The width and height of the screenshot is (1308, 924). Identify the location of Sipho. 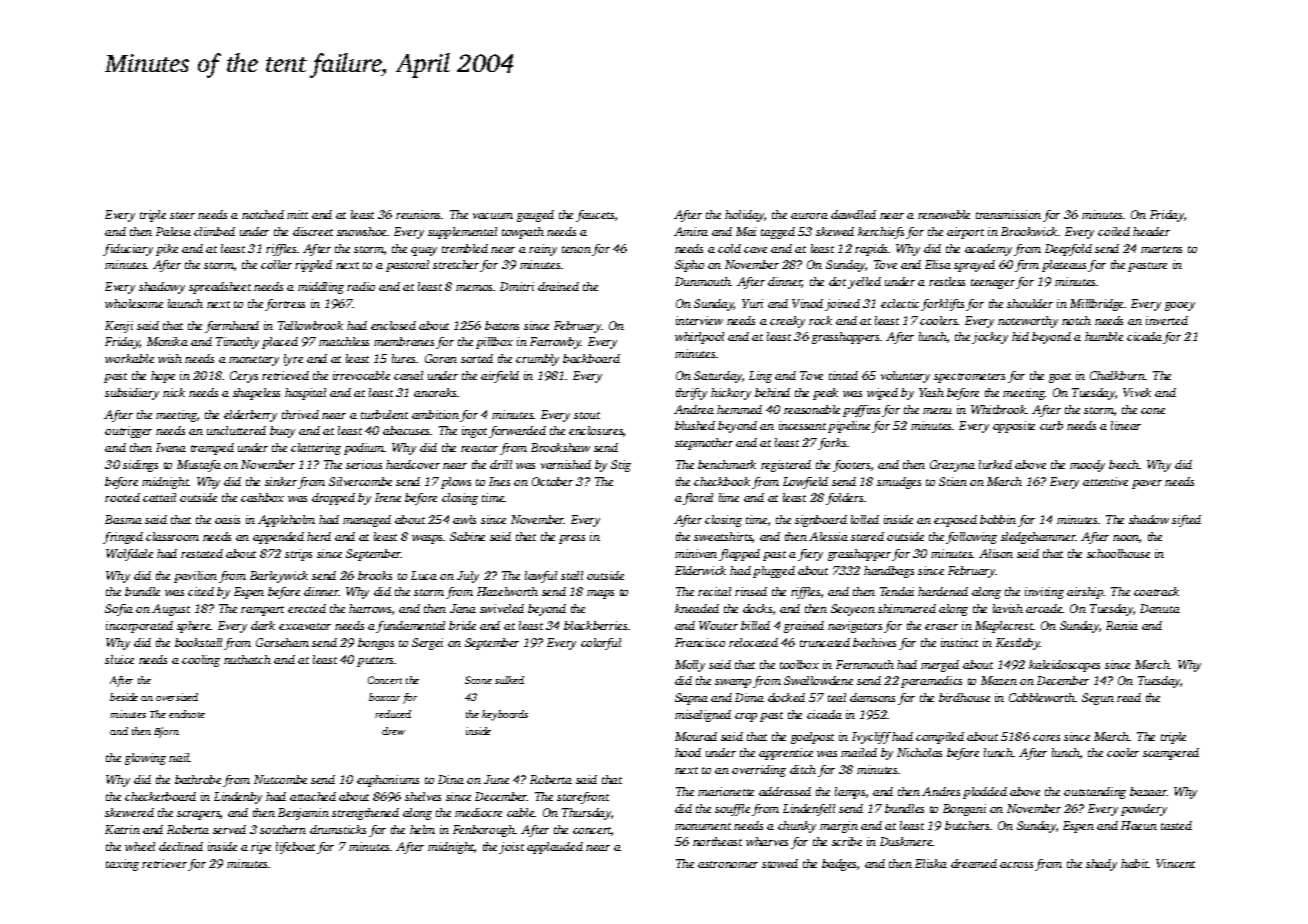
(689, 266).
